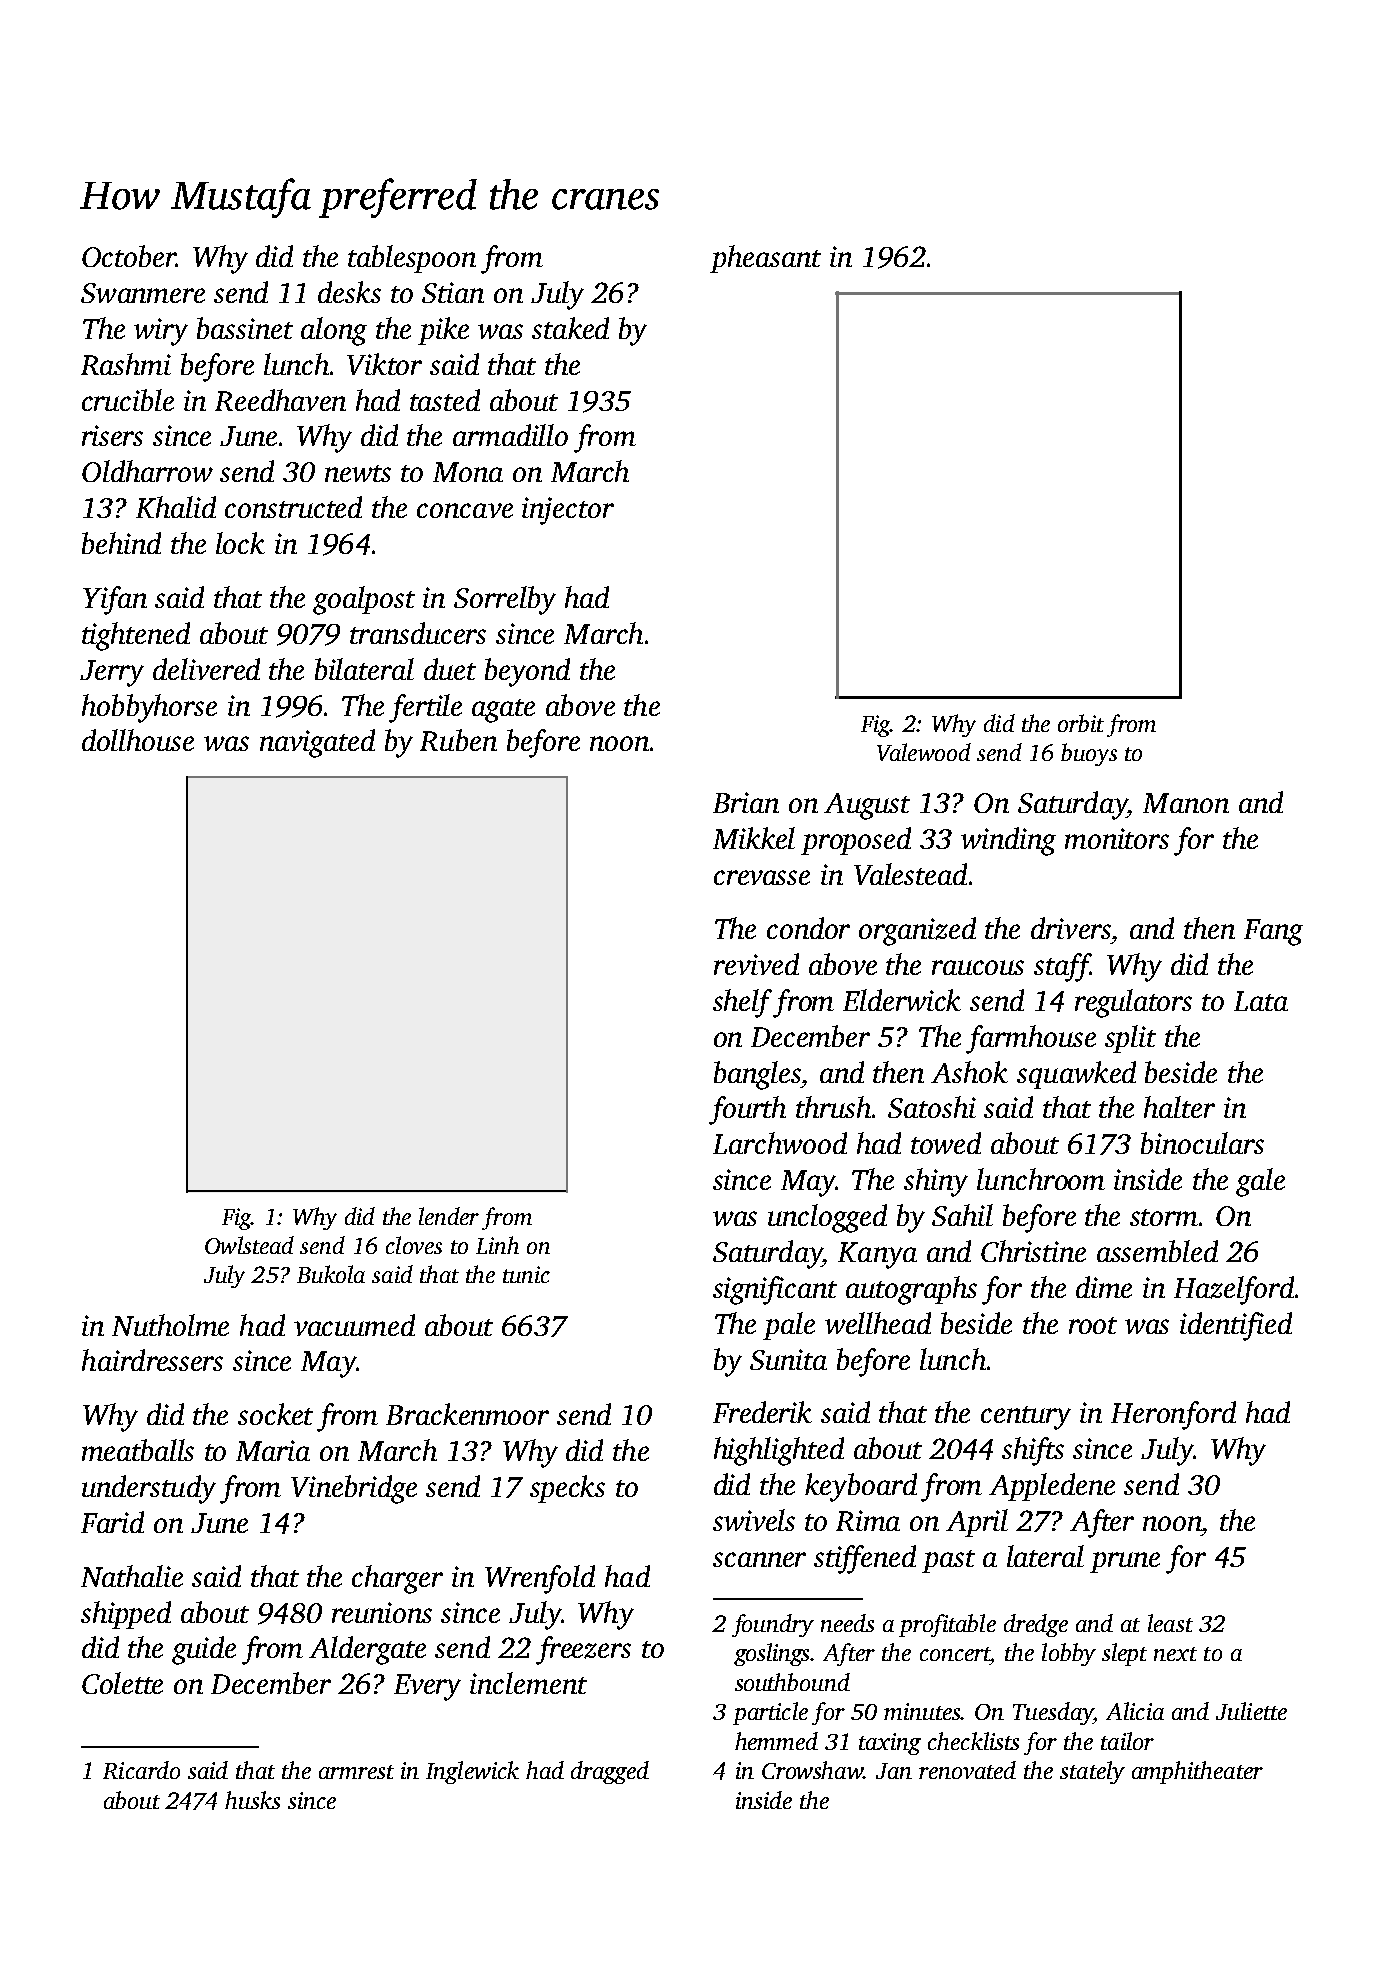 Image resolution: width=1386 pixels, height=1969 pixels. I want to click on specks, so click(567, 1489).
